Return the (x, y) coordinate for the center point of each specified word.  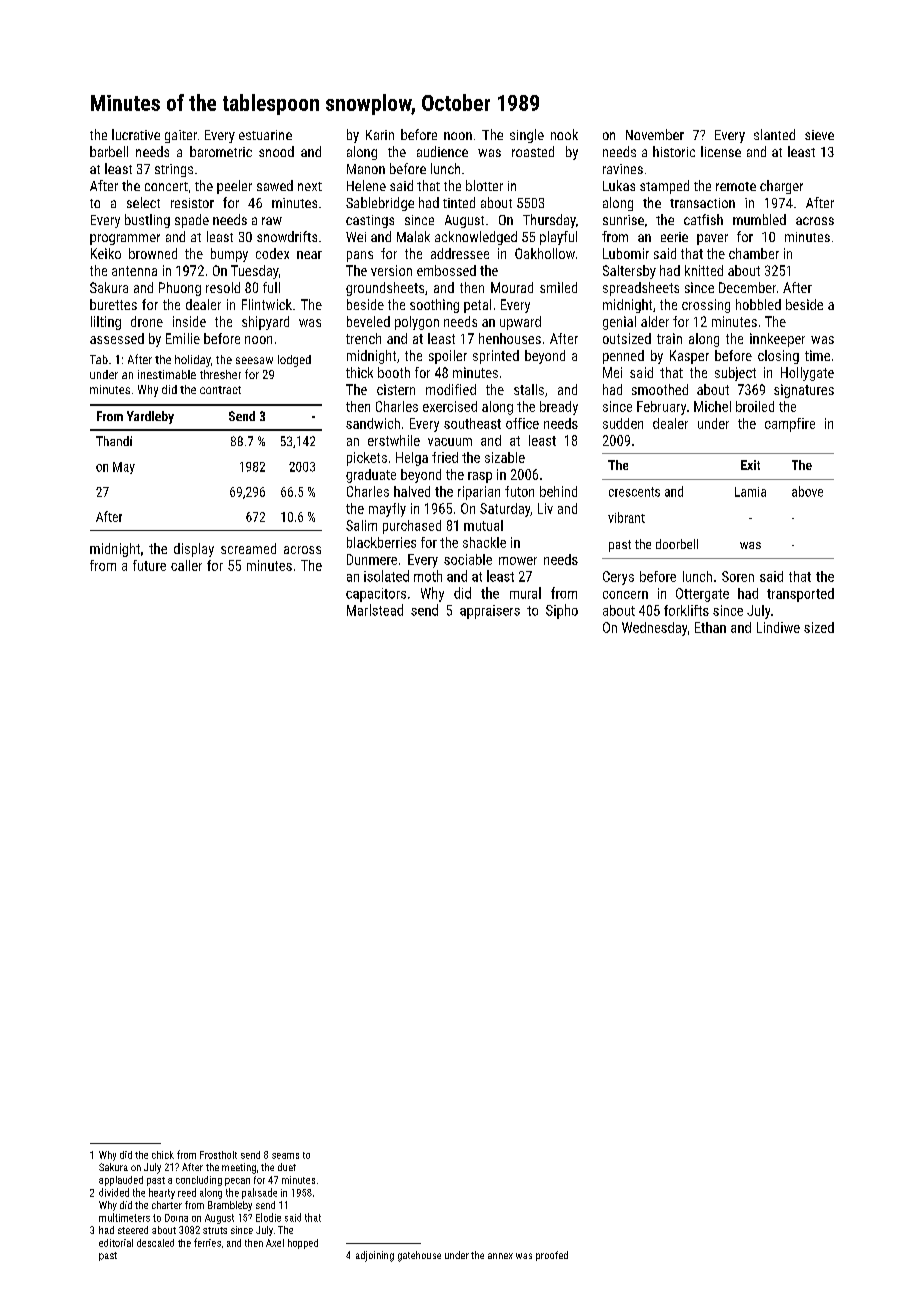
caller (186, 565)
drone (147, 321)
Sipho (562, 611)
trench (363, 338)
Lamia (750, 492)
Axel (275, 1243)
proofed (552, 1256)
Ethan (710, 627)
